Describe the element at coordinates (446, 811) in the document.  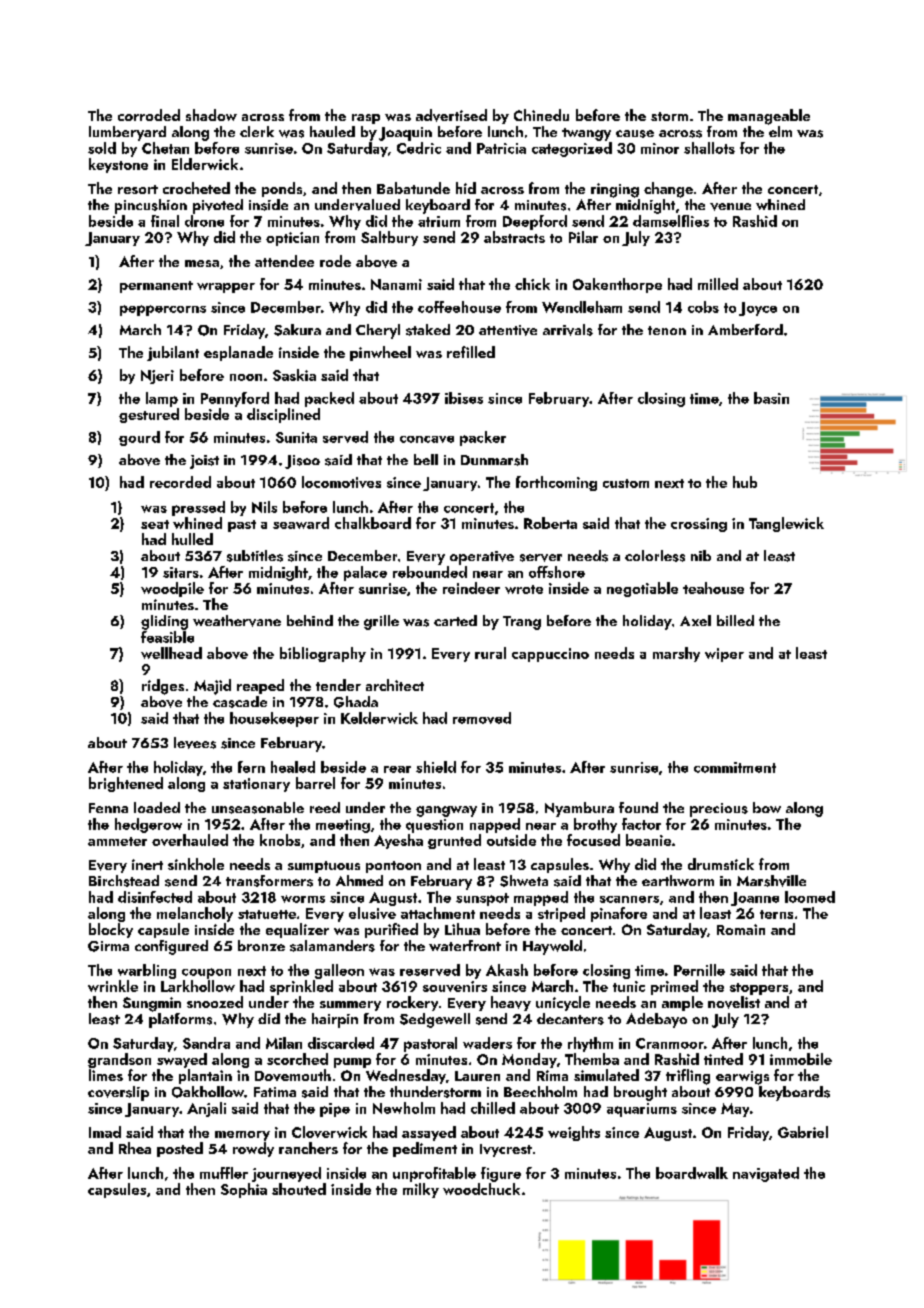
I see `gangway` at that location.
